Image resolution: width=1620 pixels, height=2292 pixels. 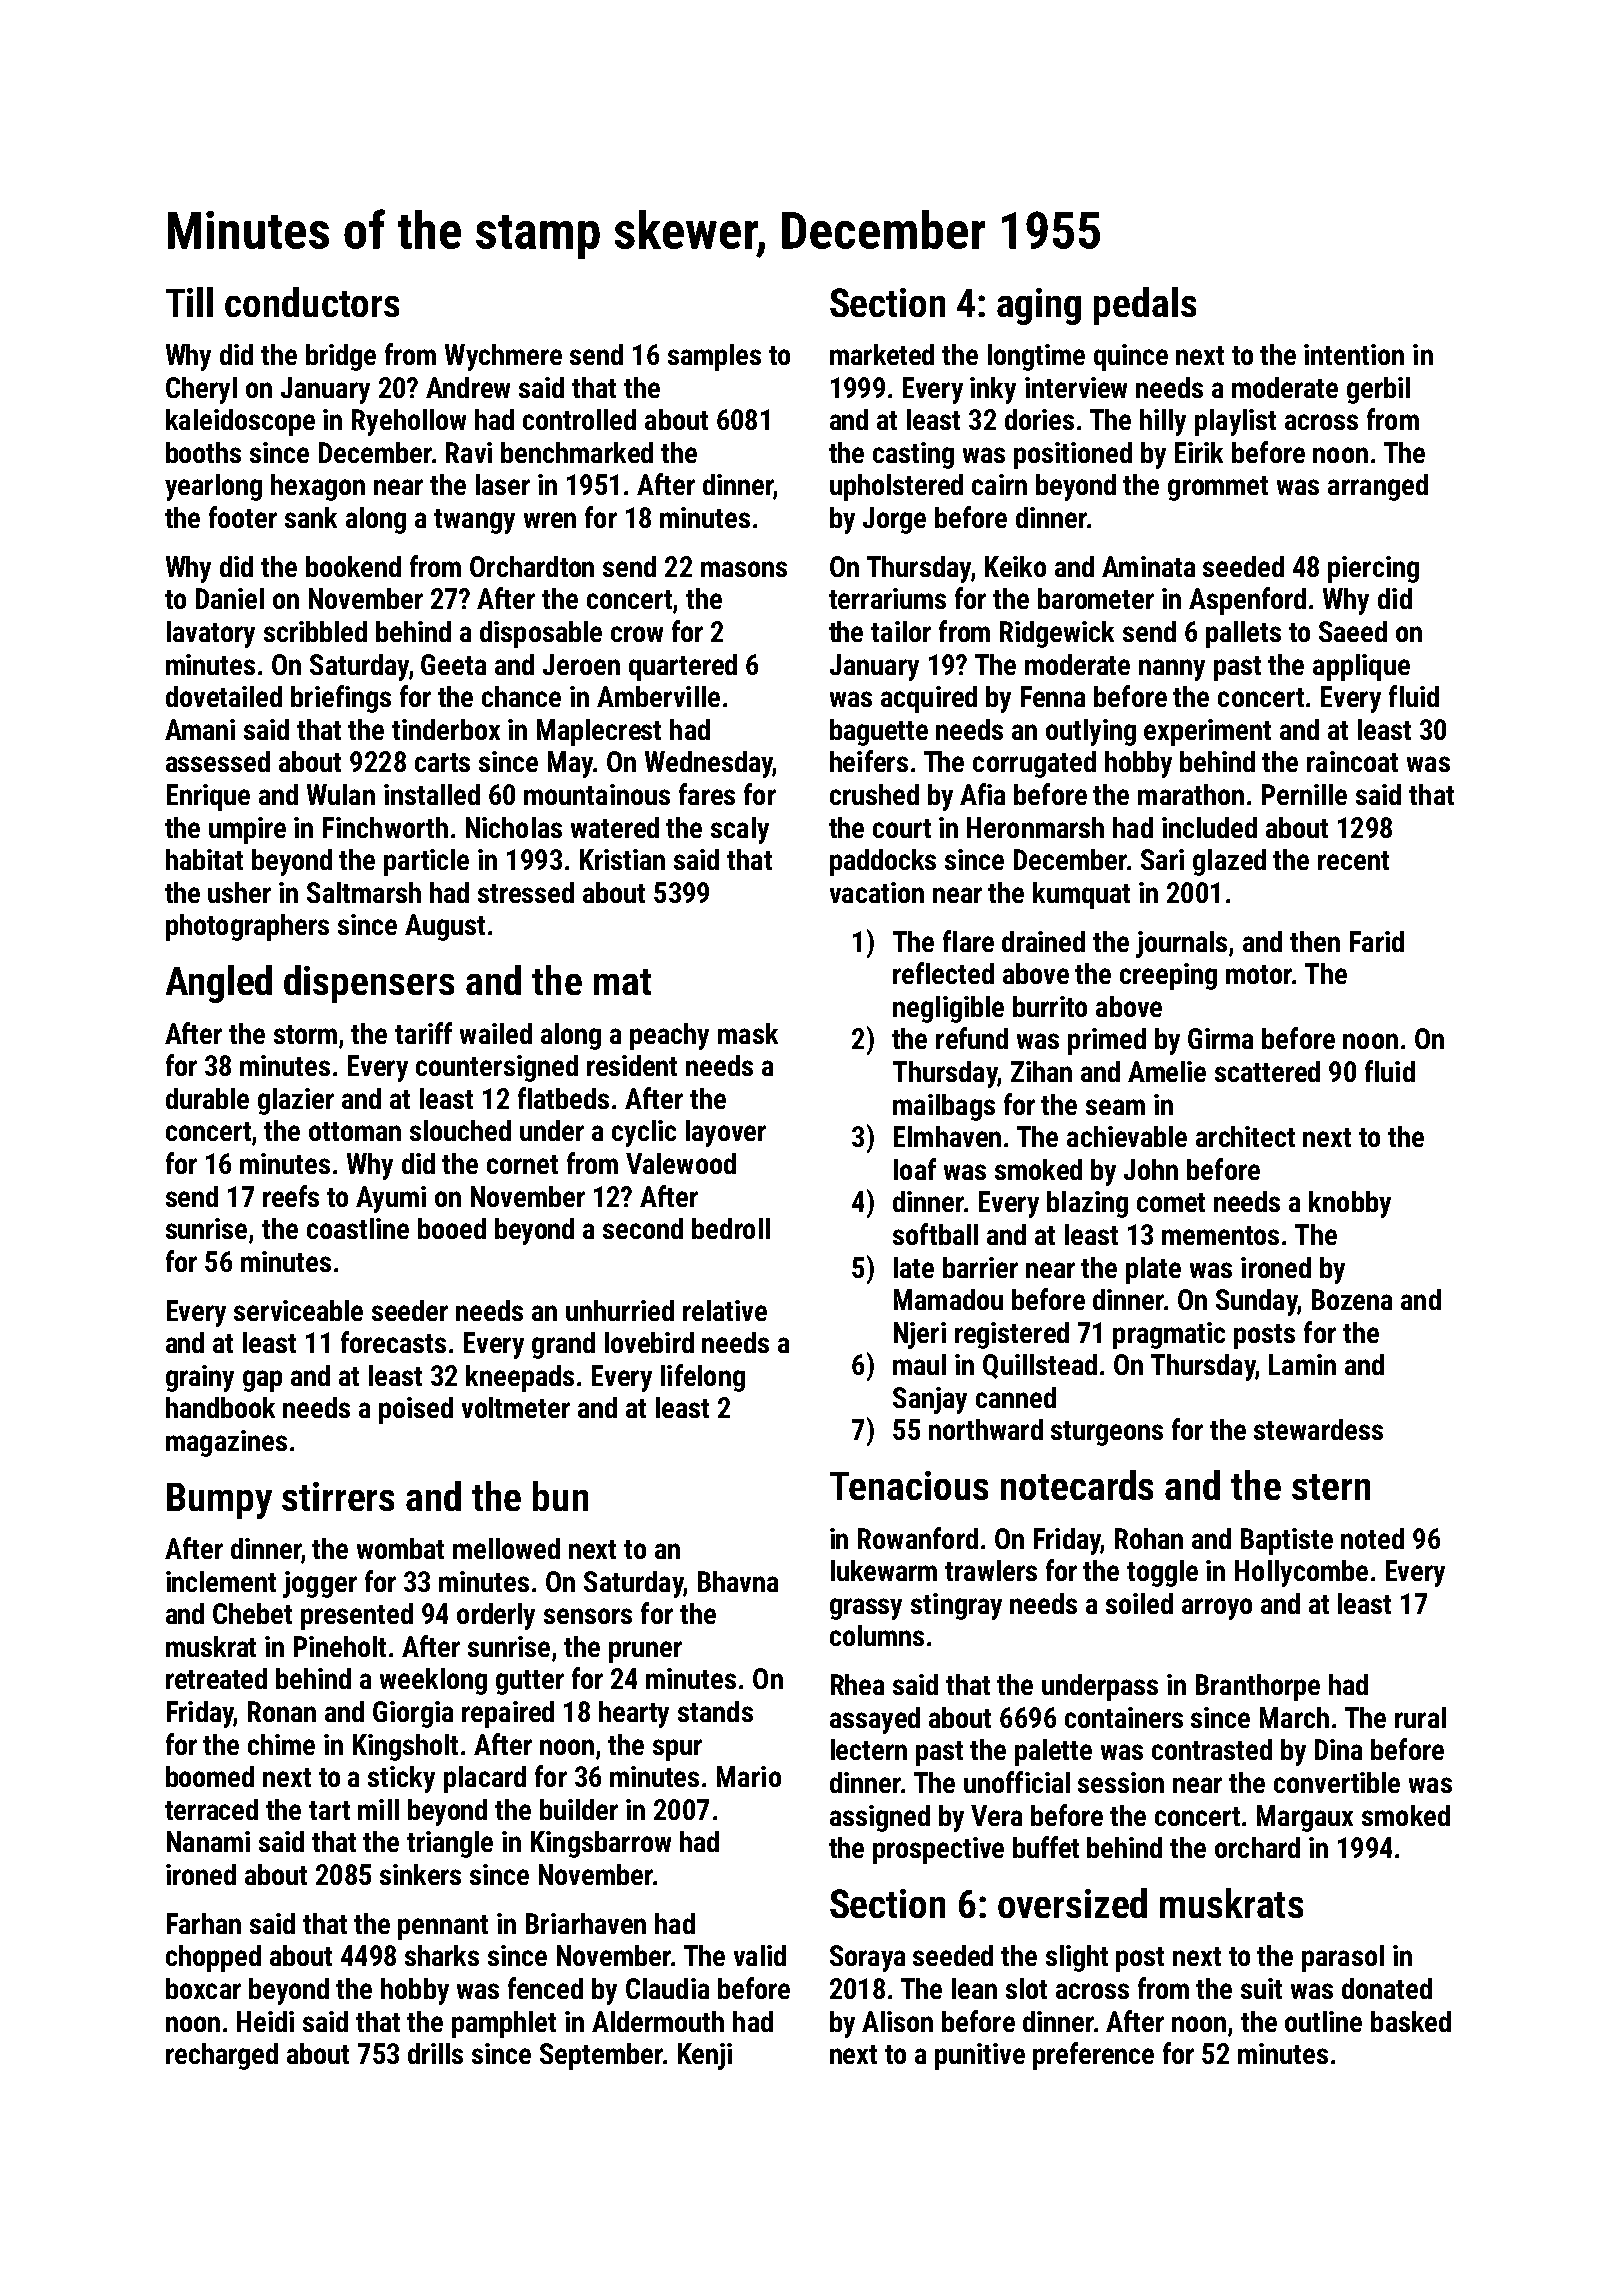 I want to click on cornet, so click(x=522, y=1164).
